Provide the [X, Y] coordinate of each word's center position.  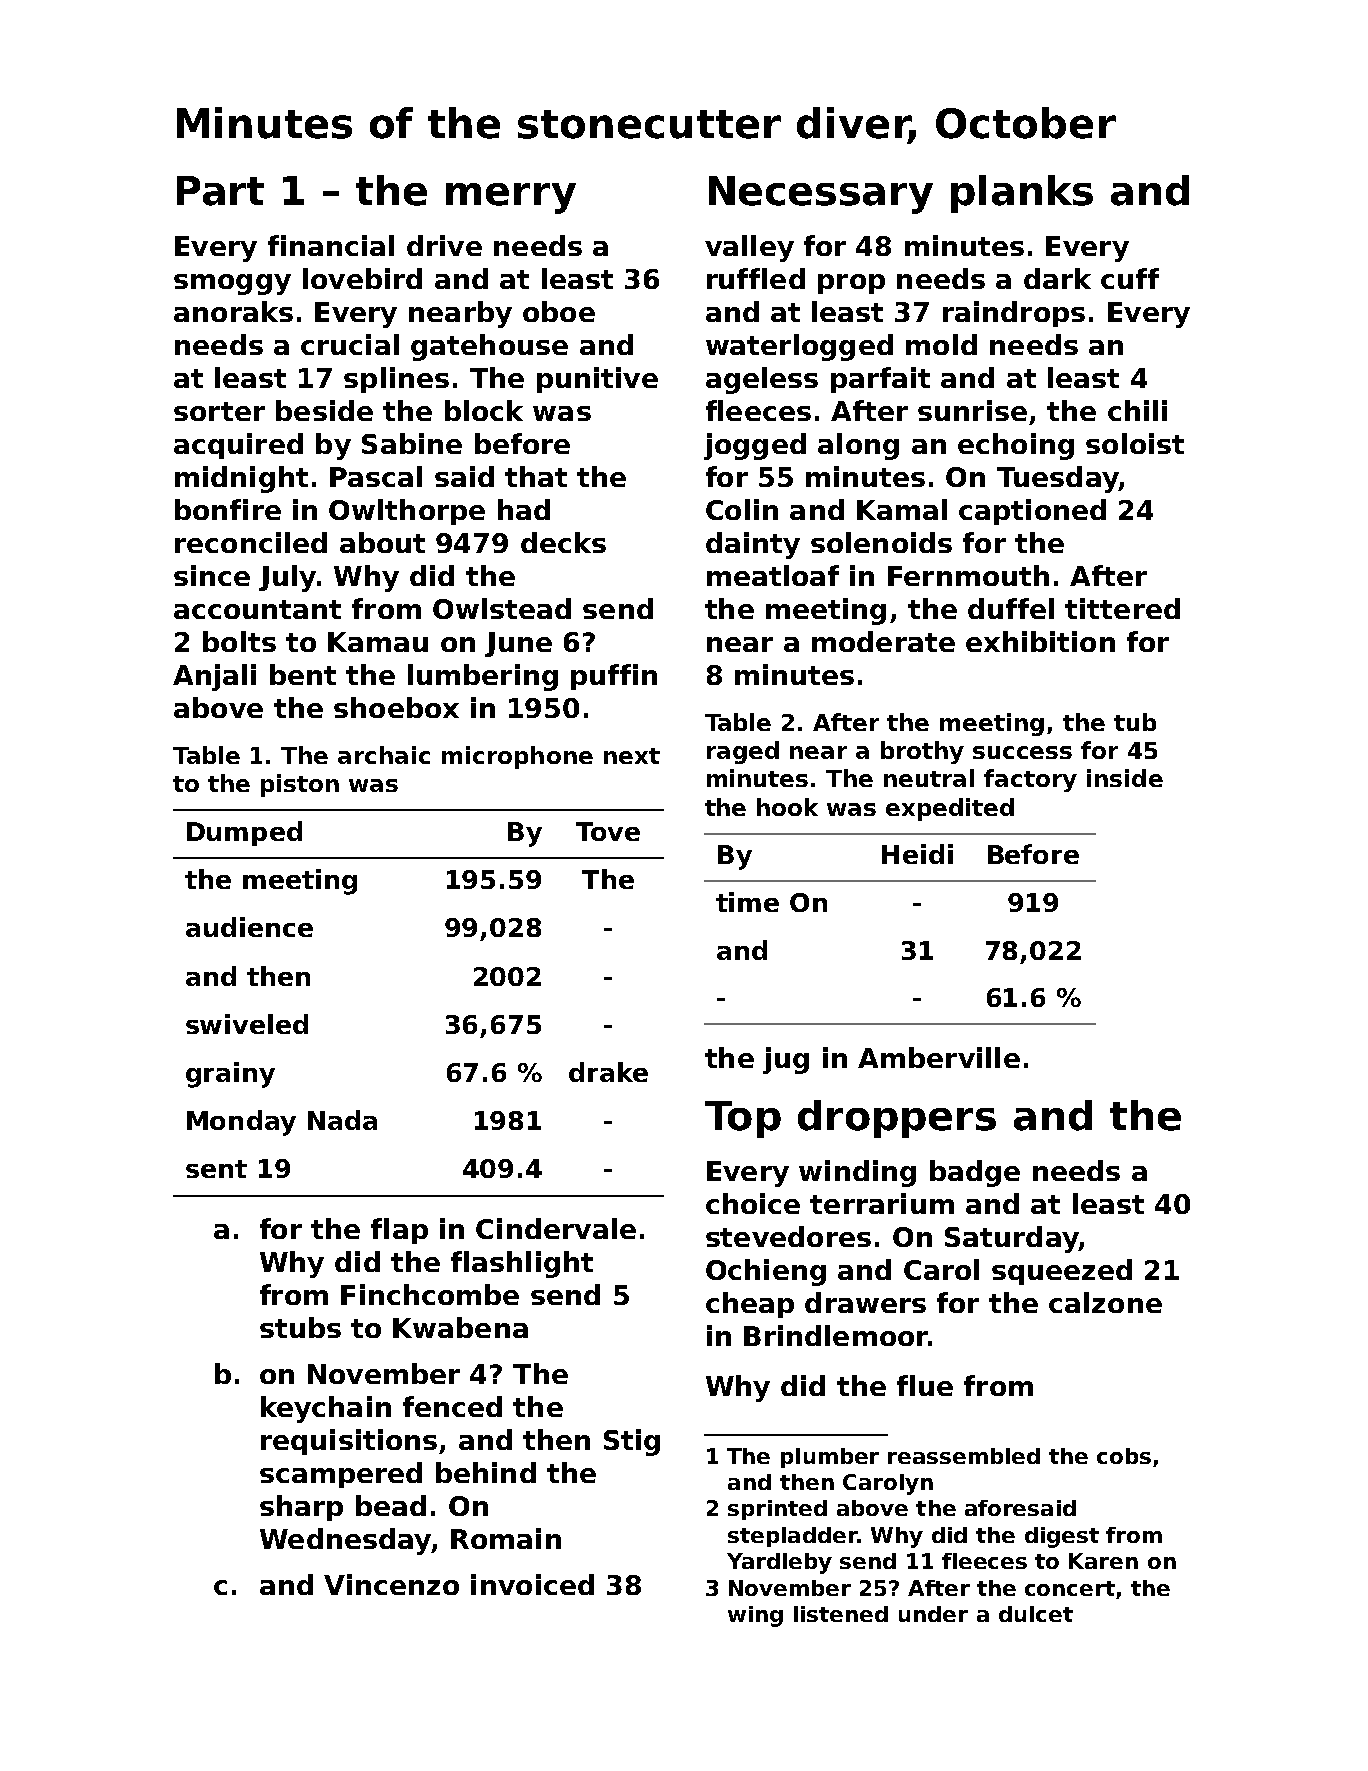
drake [608, 1072]
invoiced [532, 1584]
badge [975, 1173]
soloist [1135, 443]
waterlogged [799, 347]
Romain [506, 1538]
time [747, 902]
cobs [1124, 1456]
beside [324, 410]
